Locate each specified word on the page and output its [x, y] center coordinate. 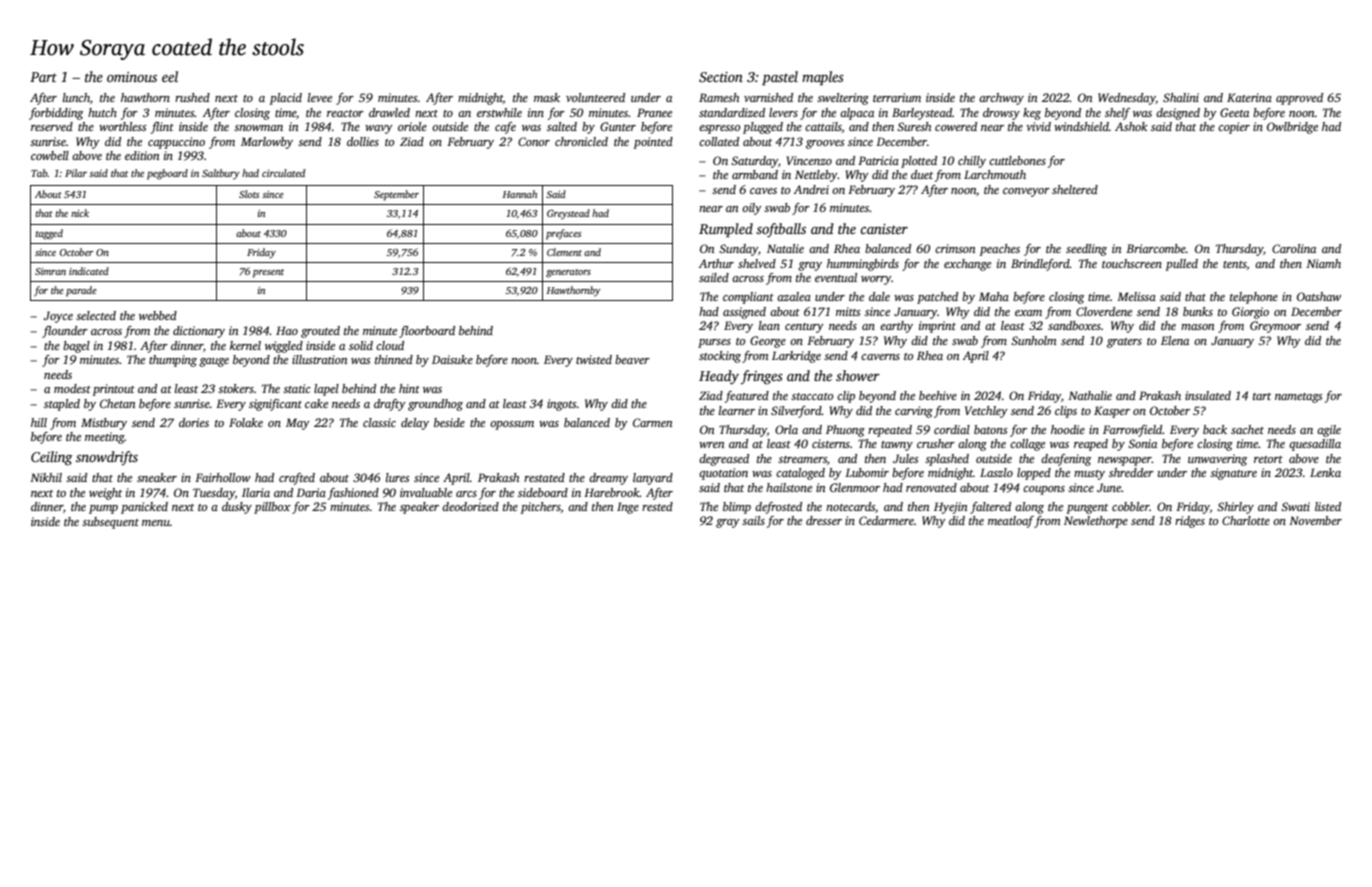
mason [1198, 327]
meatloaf [1011, 522]
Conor [534, 141]
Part [43, 77]
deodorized [470, 506]
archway [1001, 99]
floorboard [427, 332]
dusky [237, 508]
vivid [1038, 126]
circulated [283, 173]
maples [823, 78]
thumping [173, 361]
